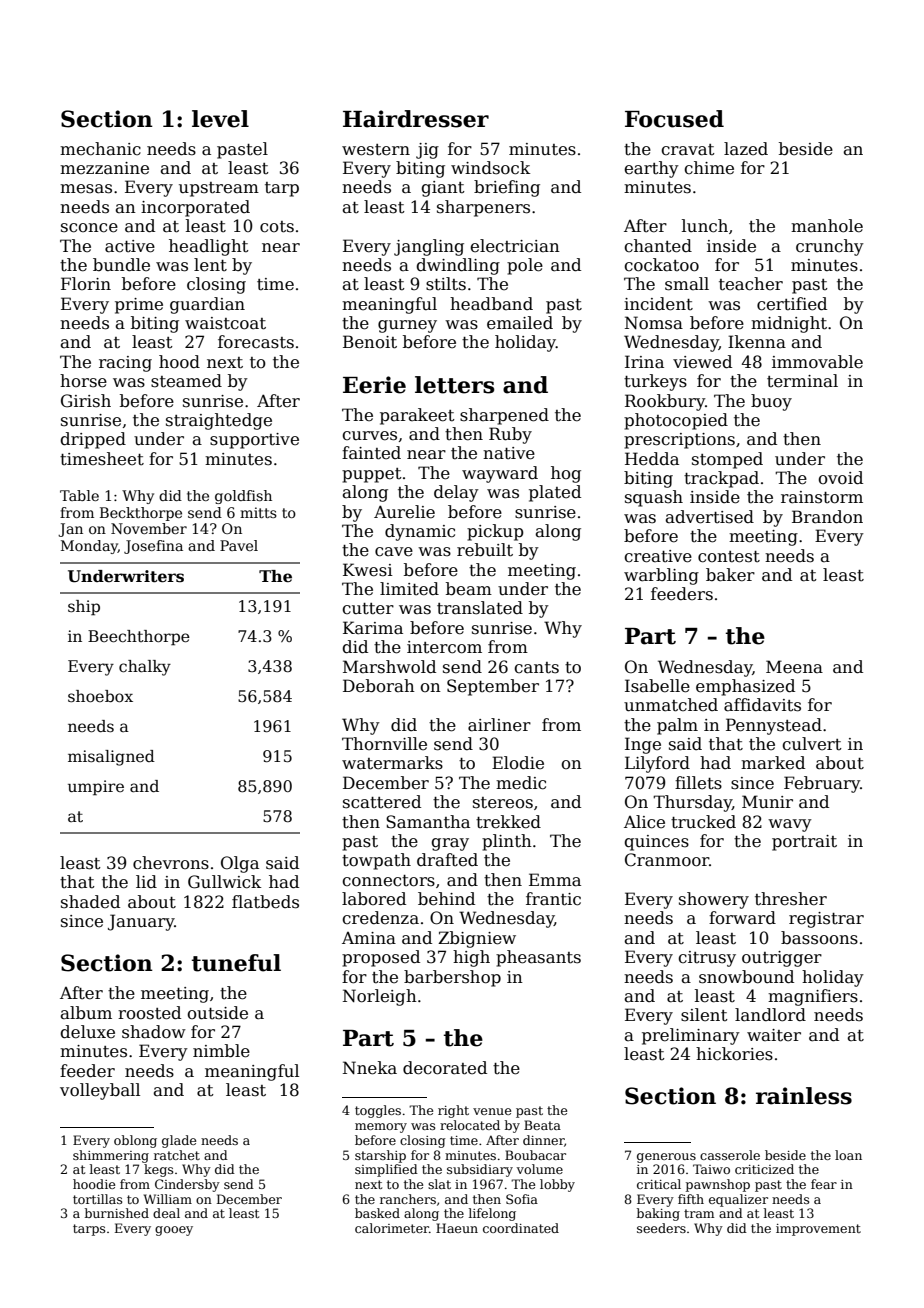 The height and width of the image is (1308, 924). Describe the element at coordinates (644, 822) in the image. I see `Alice` at that location.
